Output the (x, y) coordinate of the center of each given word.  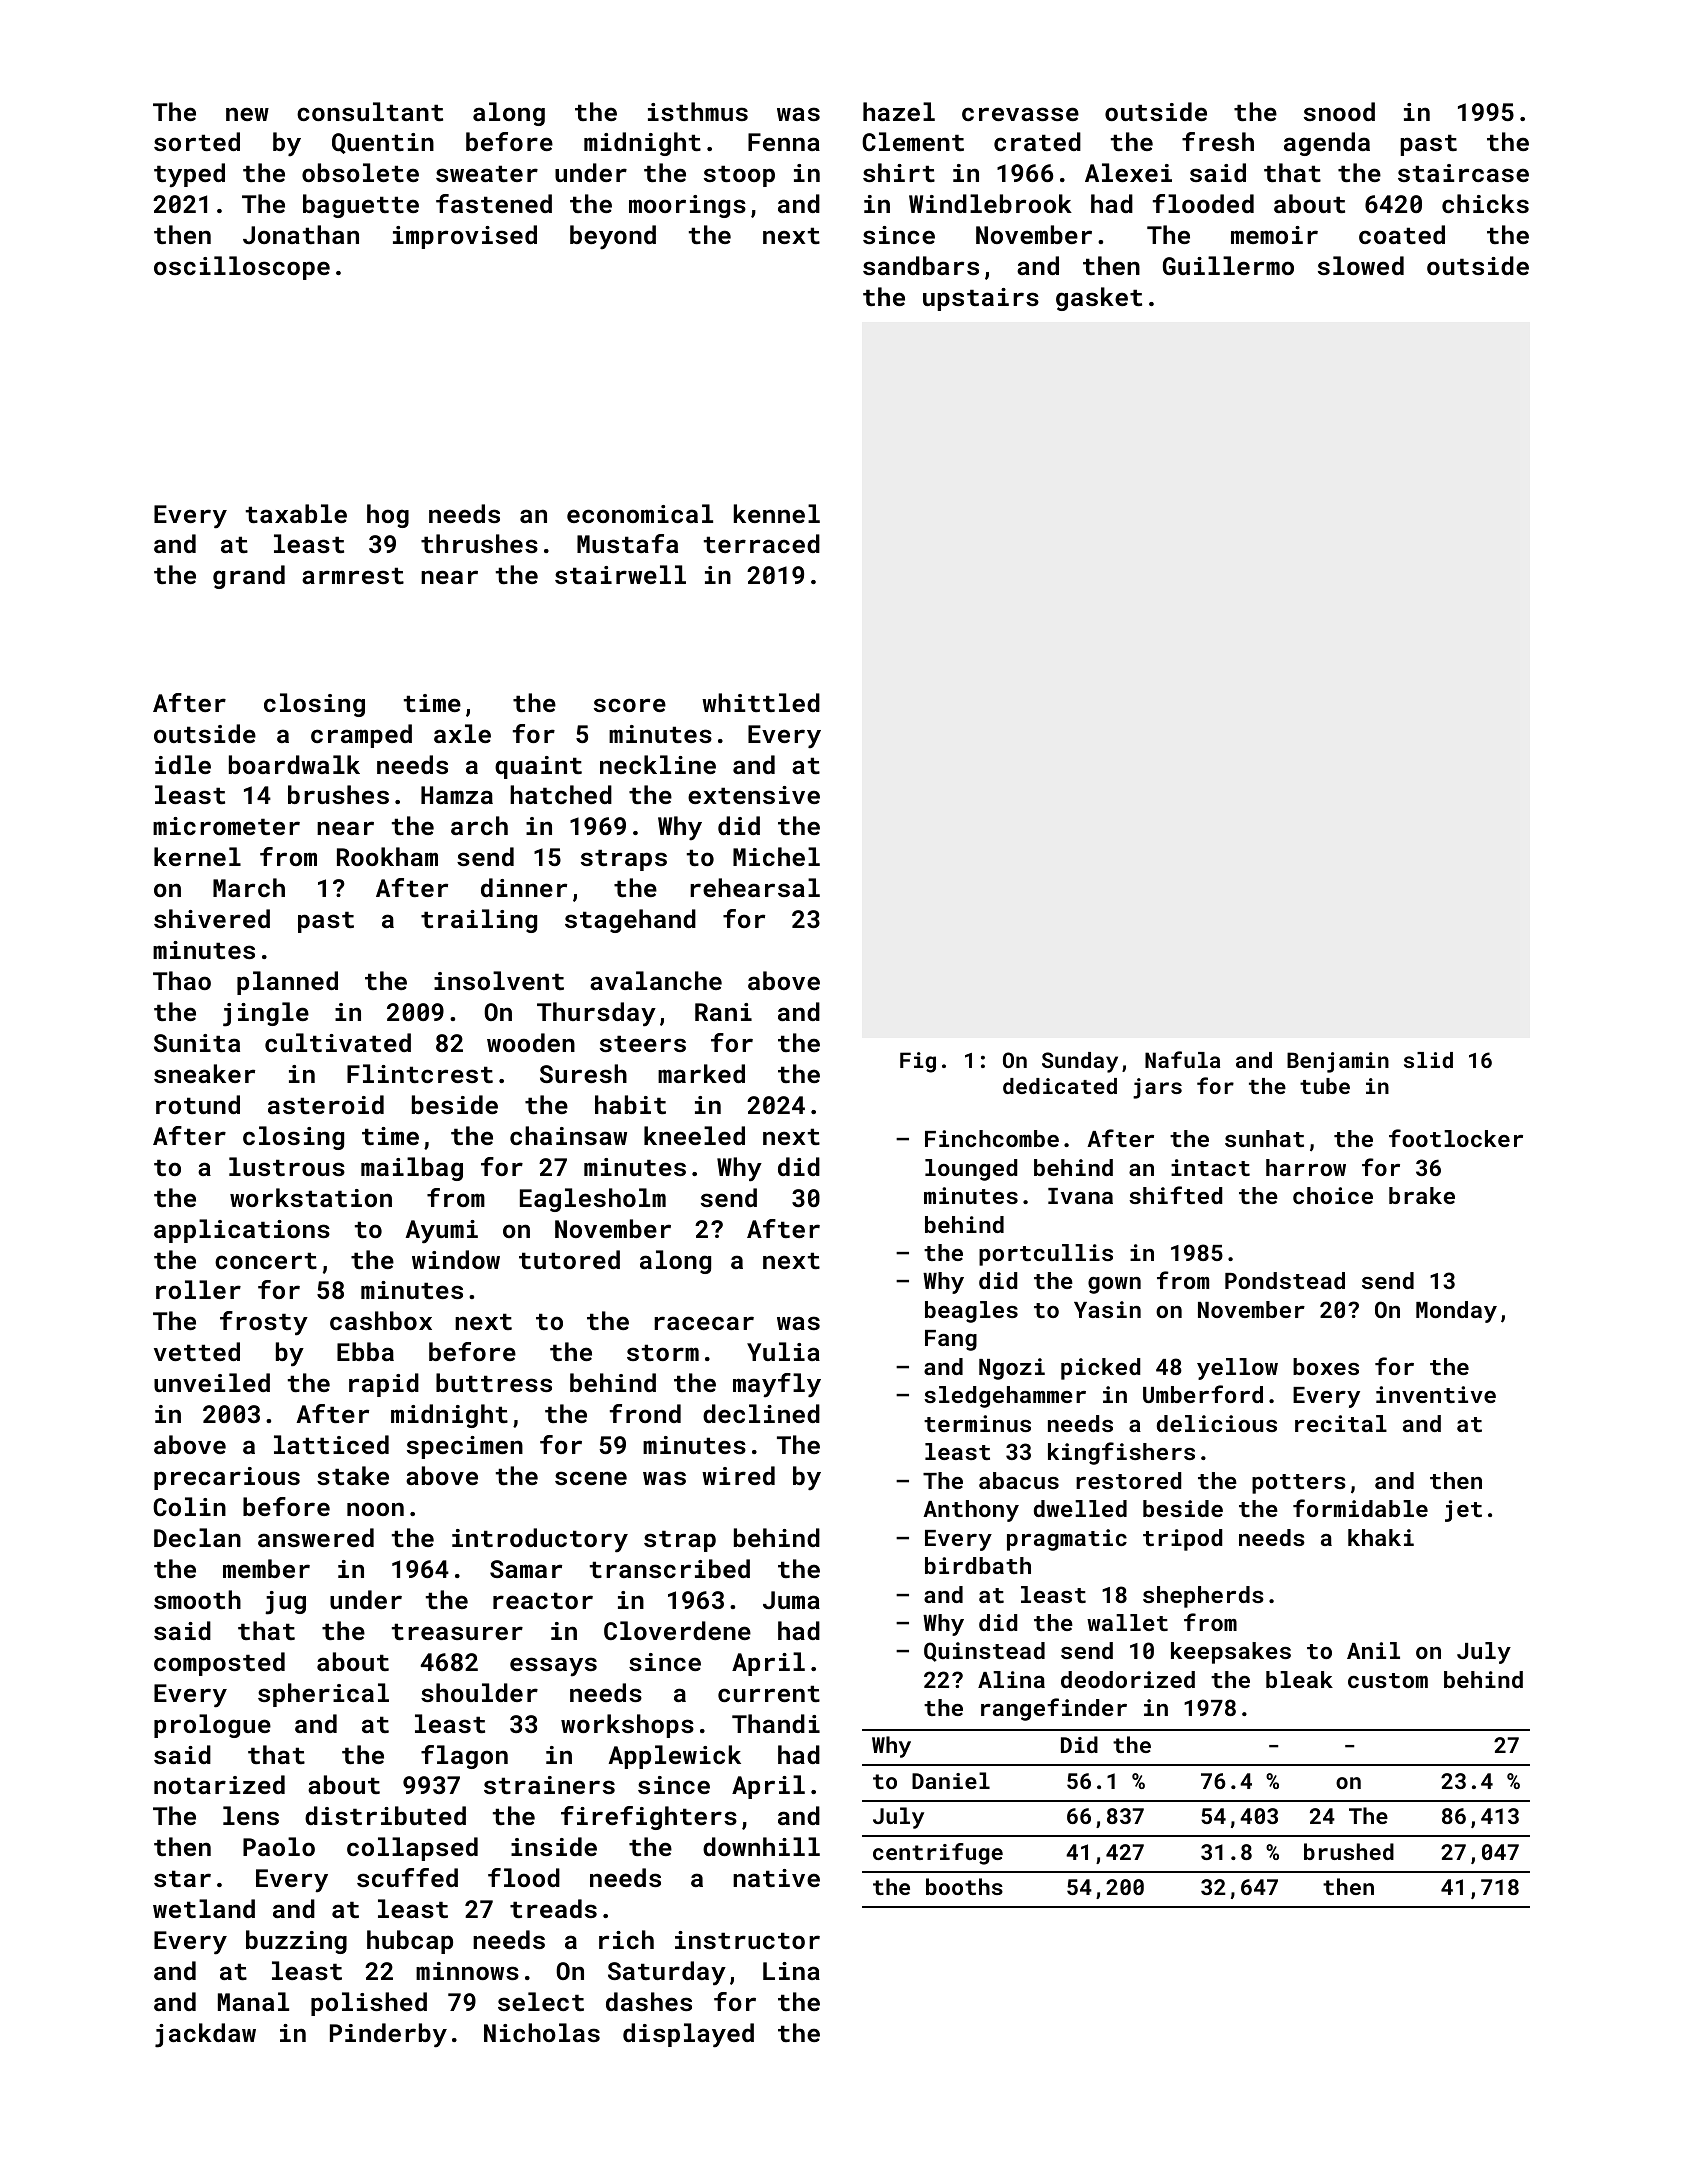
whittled (761, 702)
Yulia (783, 1351)
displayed (688, 2035)
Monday (1456, 1312)
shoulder (479, 1692)
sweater (487, 173)
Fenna (784, 142)
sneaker (204, 1073)
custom (1388, 1680)
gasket (1099, 299)
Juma (791, 1600)
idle (183, 764)
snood (1339, 111)
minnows (467, 1971)
